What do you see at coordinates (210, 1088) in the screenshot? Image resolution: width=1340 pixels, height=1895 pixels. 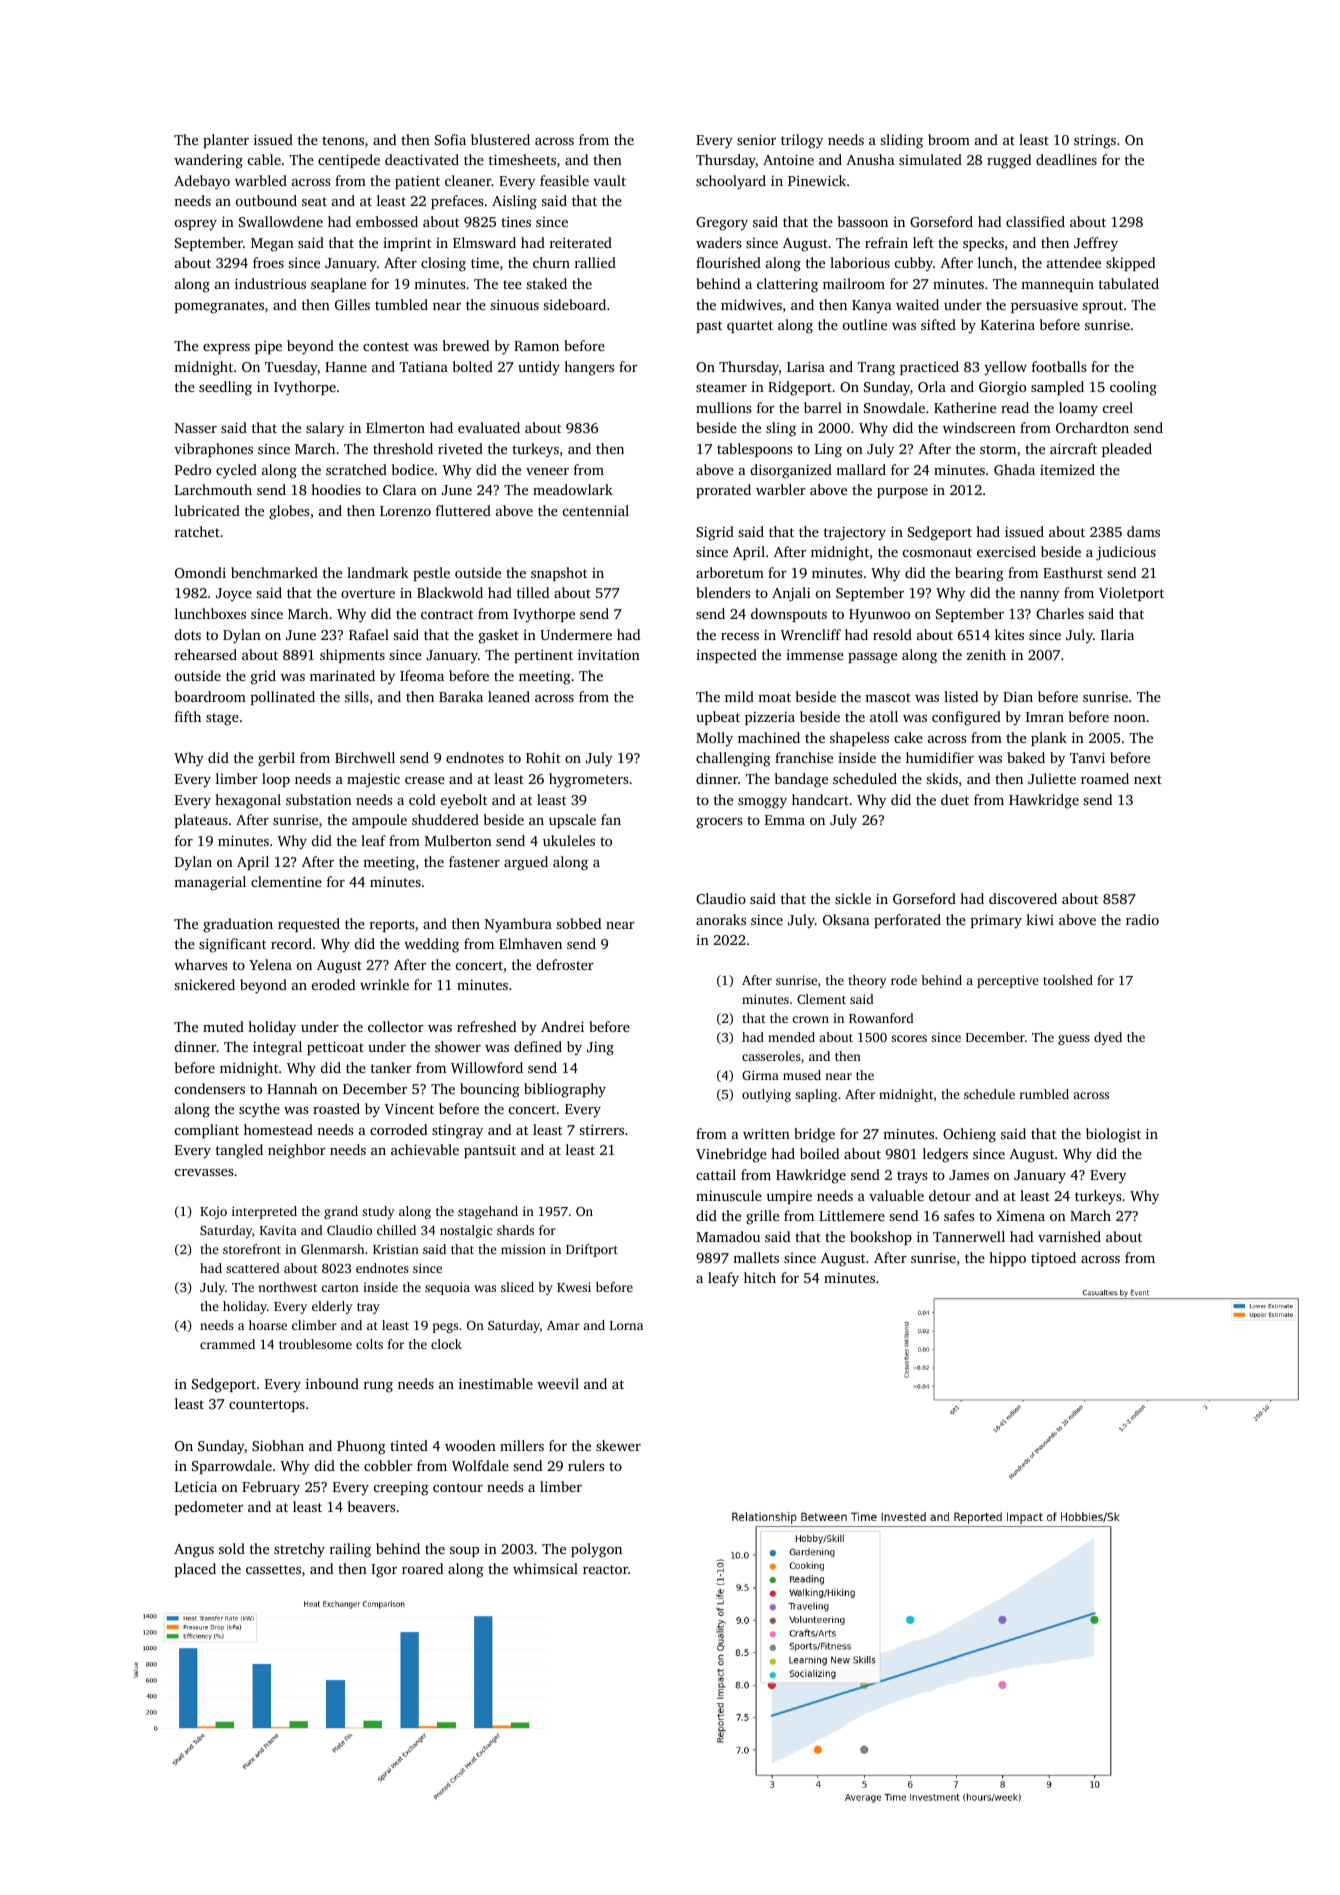 I see `condensers` at bounding box center [210, 1088].
